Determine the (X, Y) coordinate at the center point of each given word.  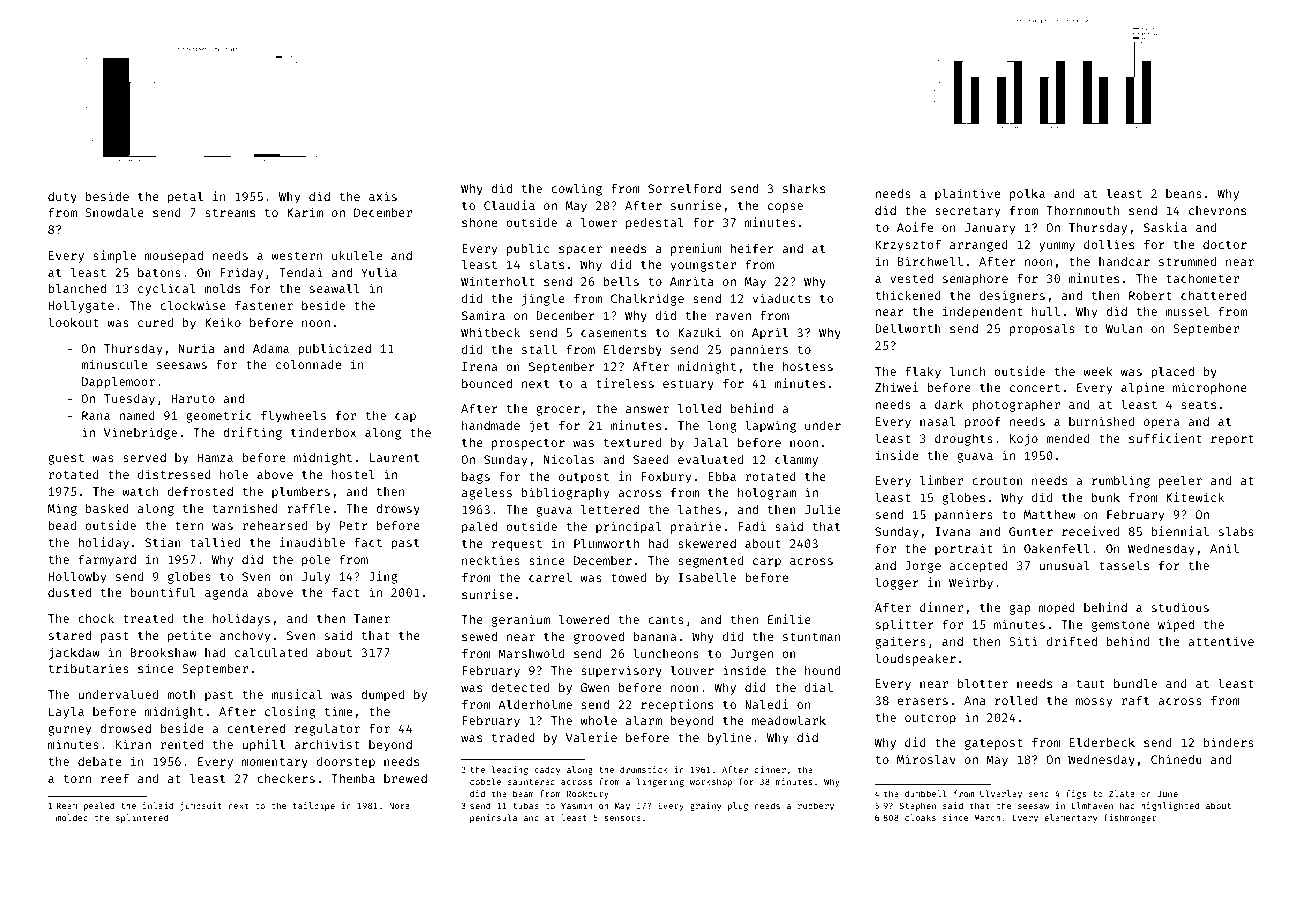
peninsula (493, 818)
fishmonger (1130, 818)
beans (1184, 193)
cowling (576, 189)
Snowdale (114, 212)
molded (72, 817)
